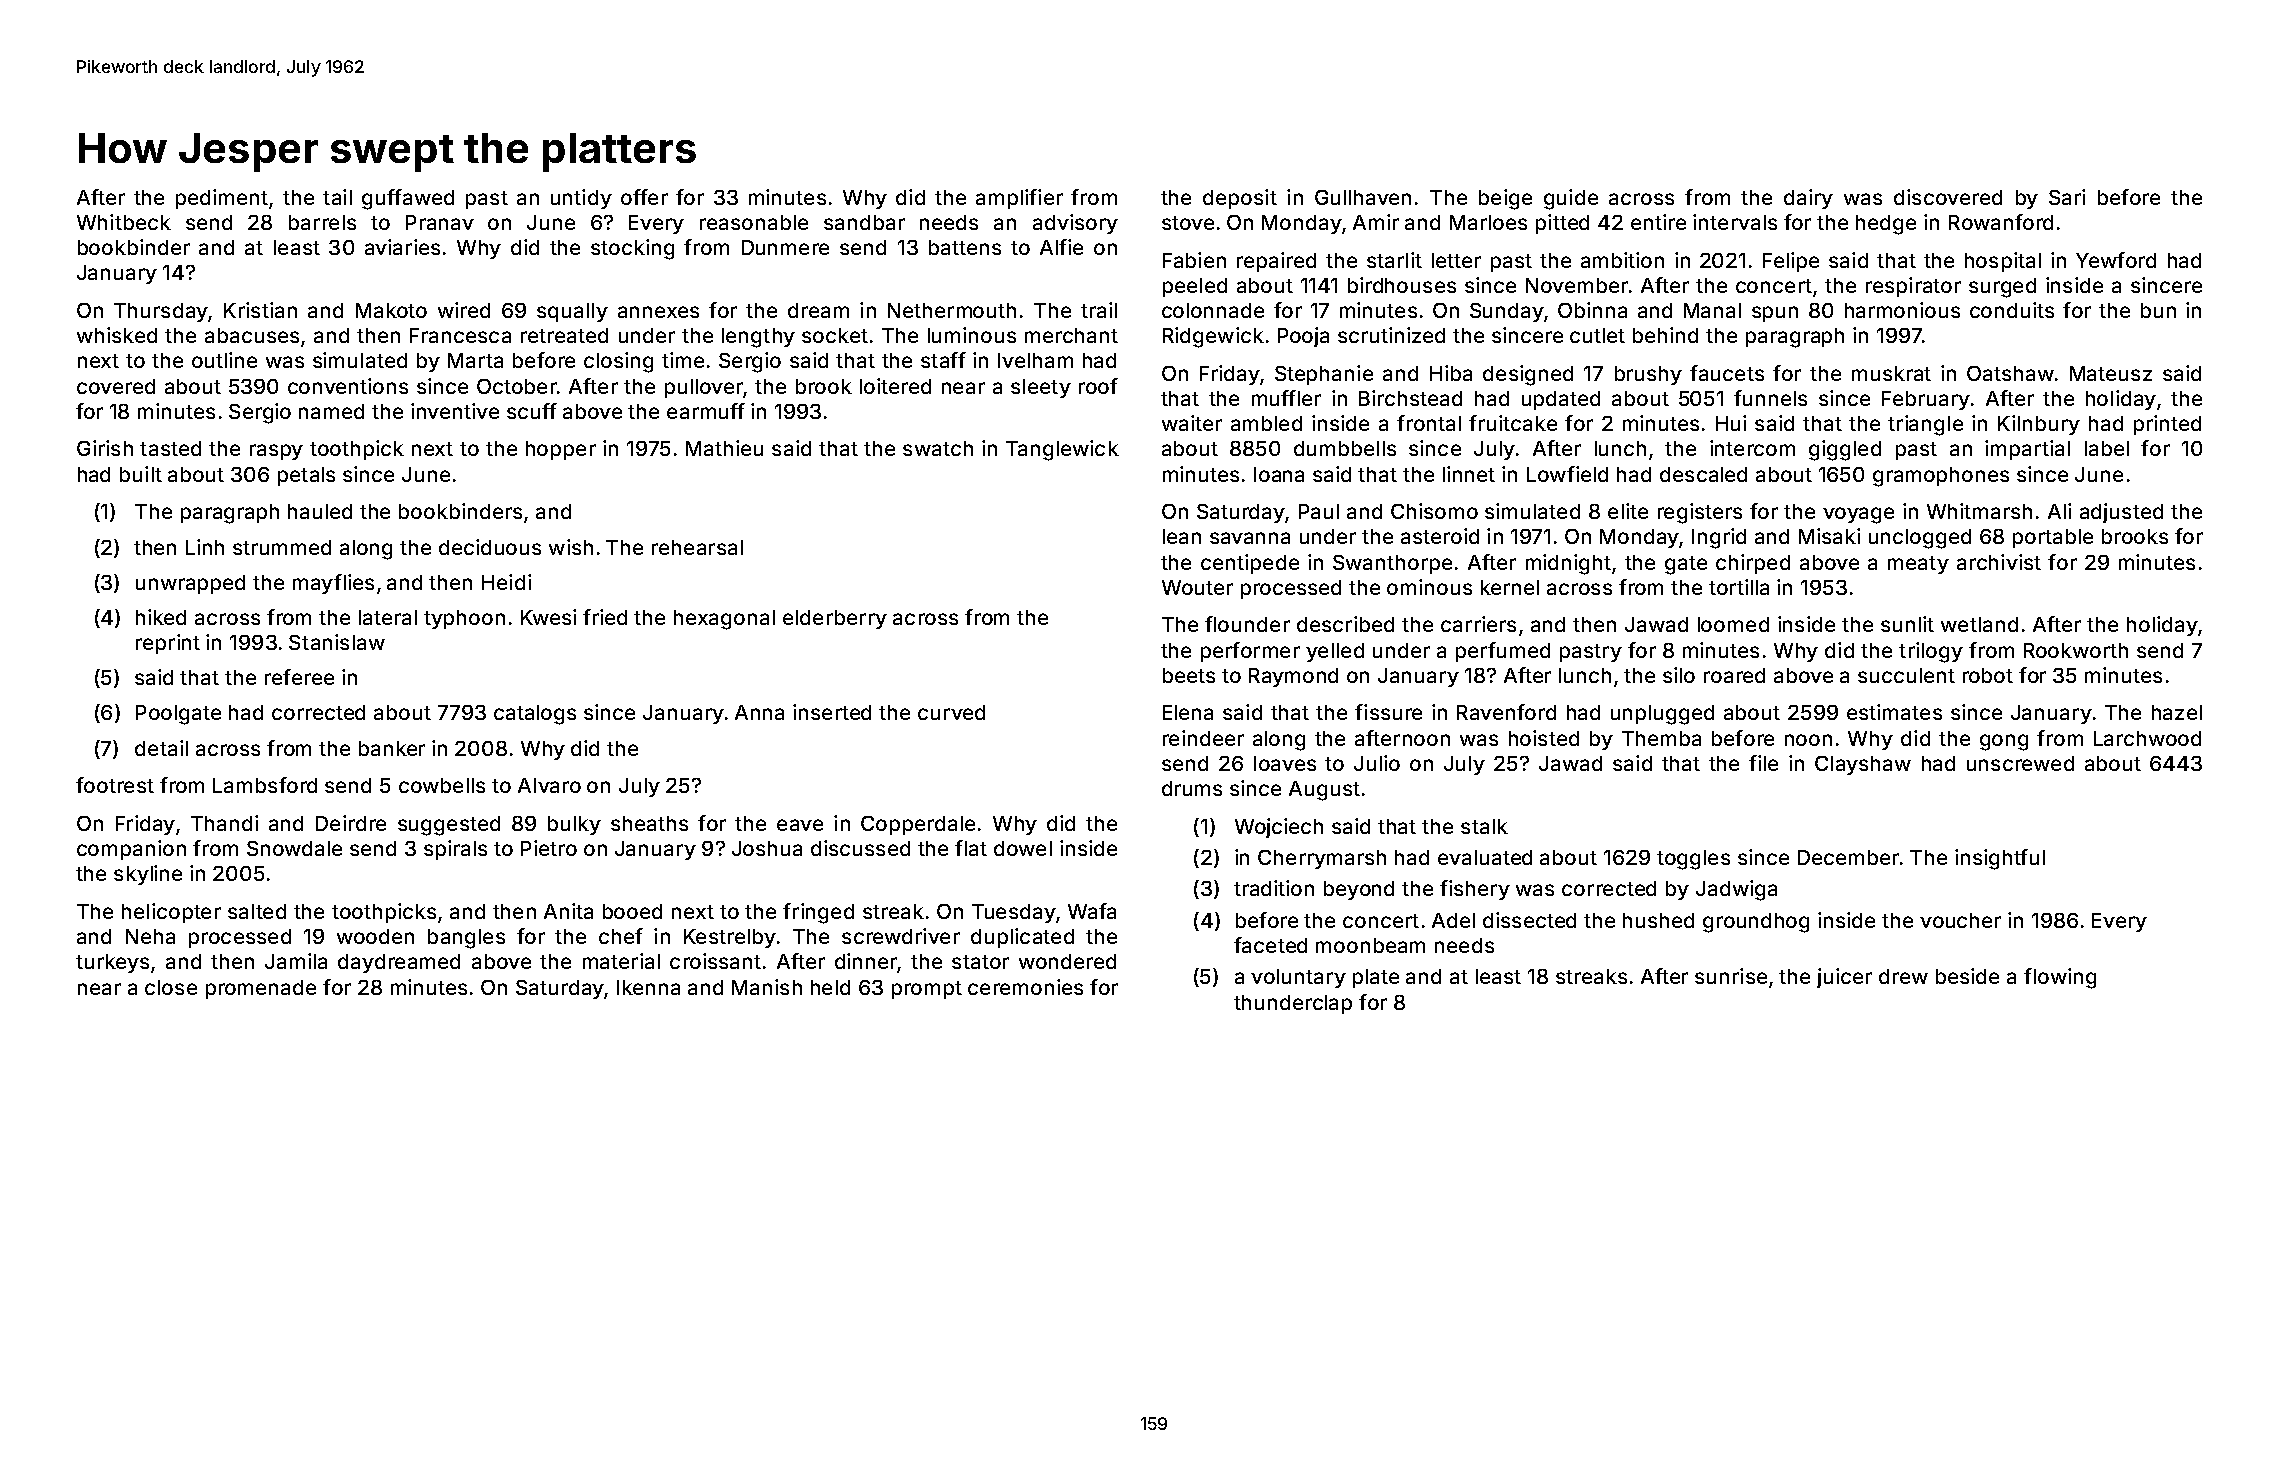 The height and width of the screenshot is (1475, 2279). I want to click on behind, so click(1665, 335).
